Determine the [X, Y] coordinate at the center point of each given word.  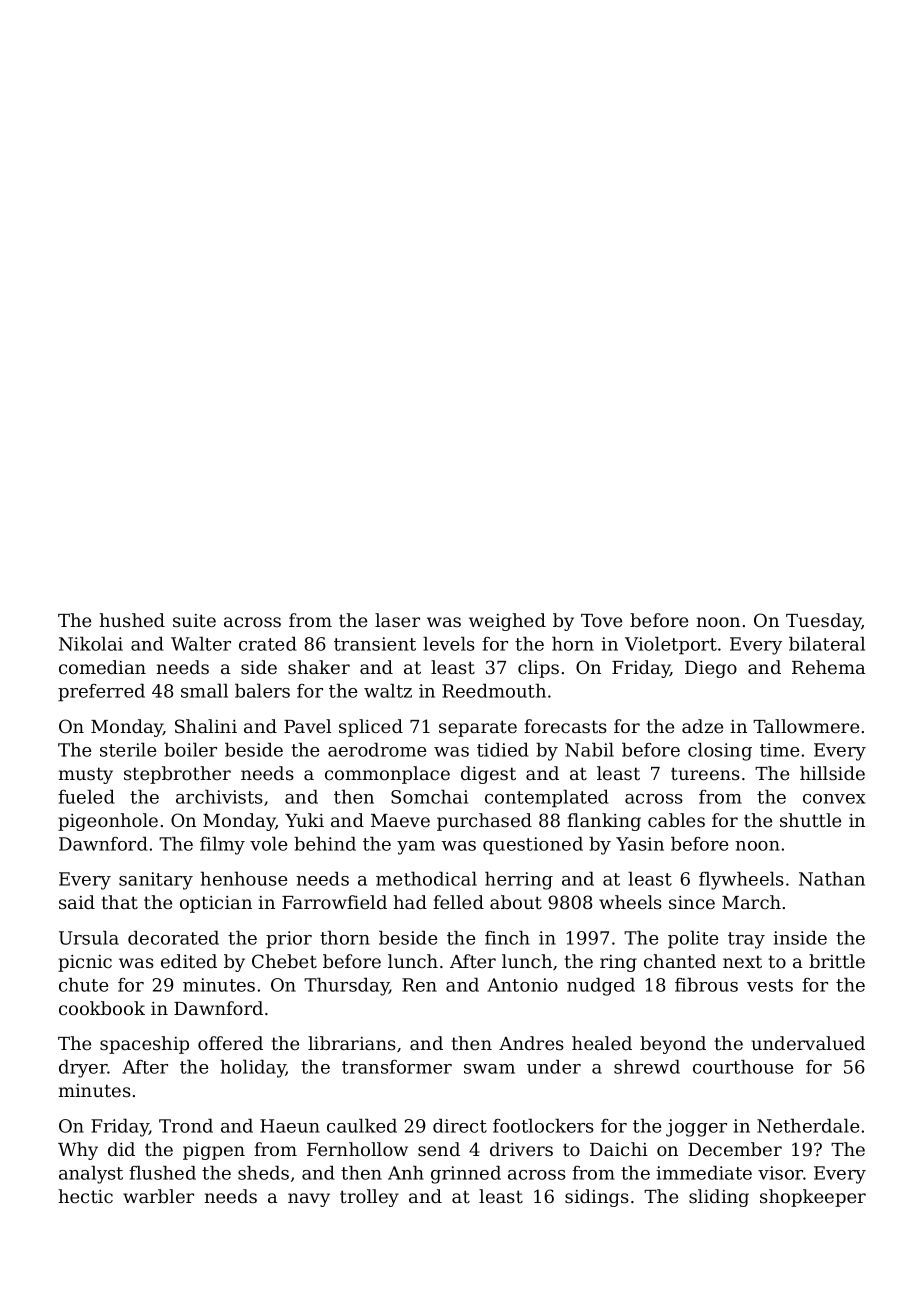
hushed [132, 620]
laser [397, 620]
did [121, 1149]
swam [489, 1069]
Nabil [589, 750]
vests [770, 985]
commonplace [387, 775]
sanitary [156, 881]
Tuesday [824, 622]
